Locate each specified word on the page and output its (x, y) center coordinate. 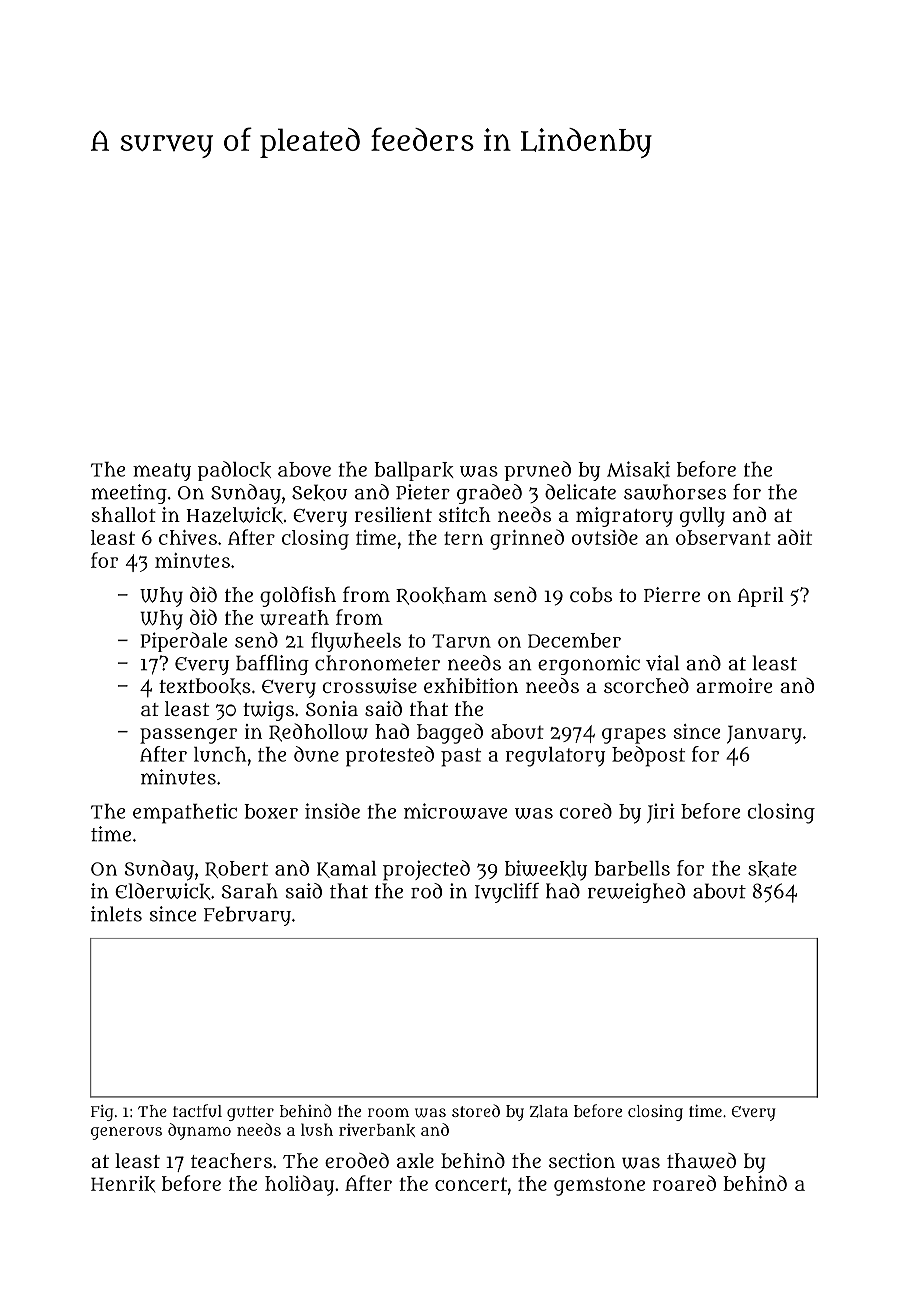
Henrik (123, 1184)
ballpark (414, 471)
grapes (634, 736)
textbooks (205, 686)
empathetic (185, 813)
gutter (250, 1113)
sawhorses (675, 492)
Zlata (549, 1111)
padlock (234, 471)
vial (662, 663)
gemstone (599, 1186)
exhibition (471, 685)
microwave (455, 811)
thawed (701, 1161)
